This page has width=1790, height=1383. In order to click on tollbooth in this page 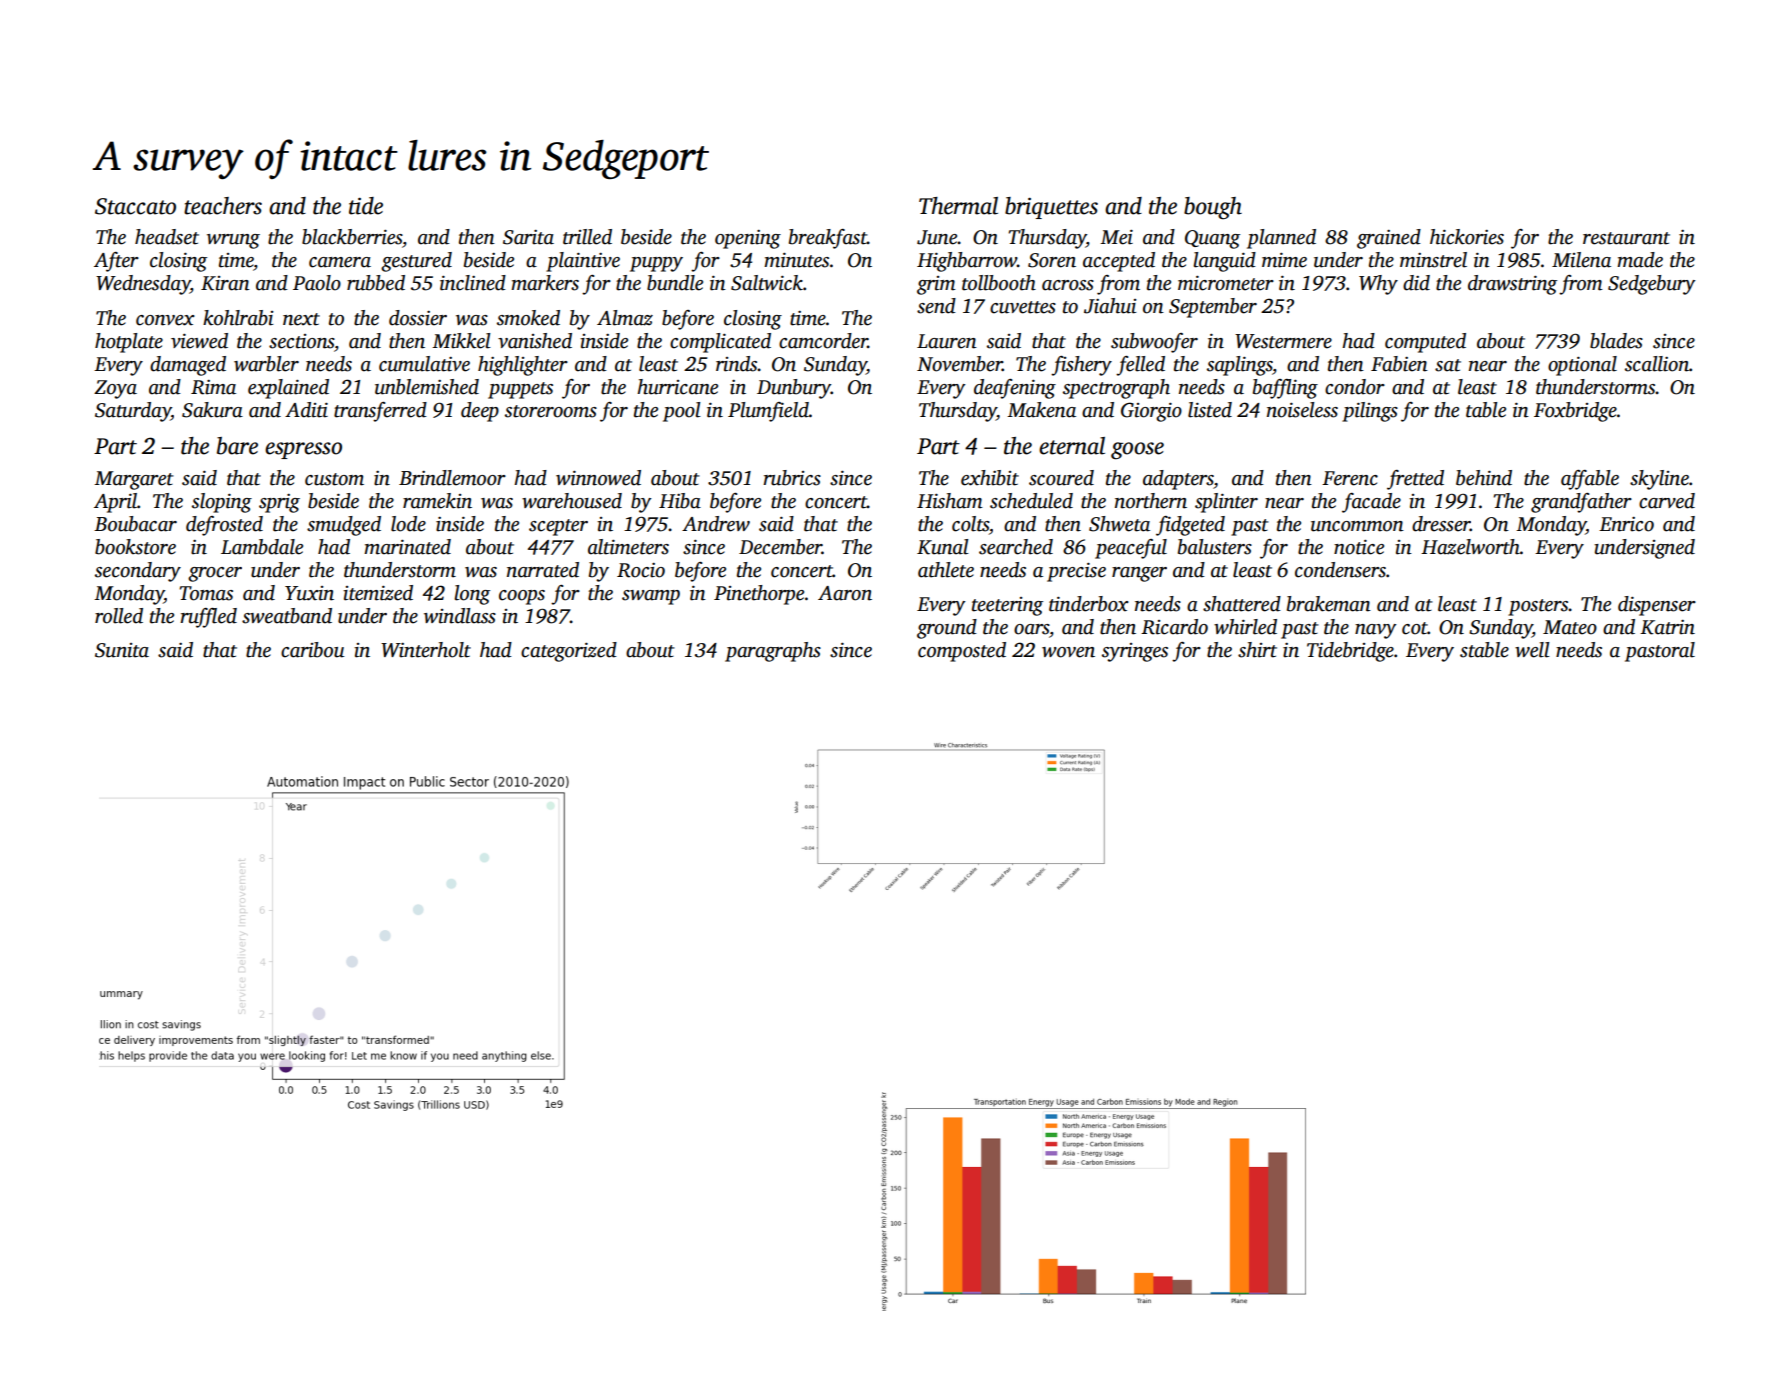, I will do `click(999, 283)`.
